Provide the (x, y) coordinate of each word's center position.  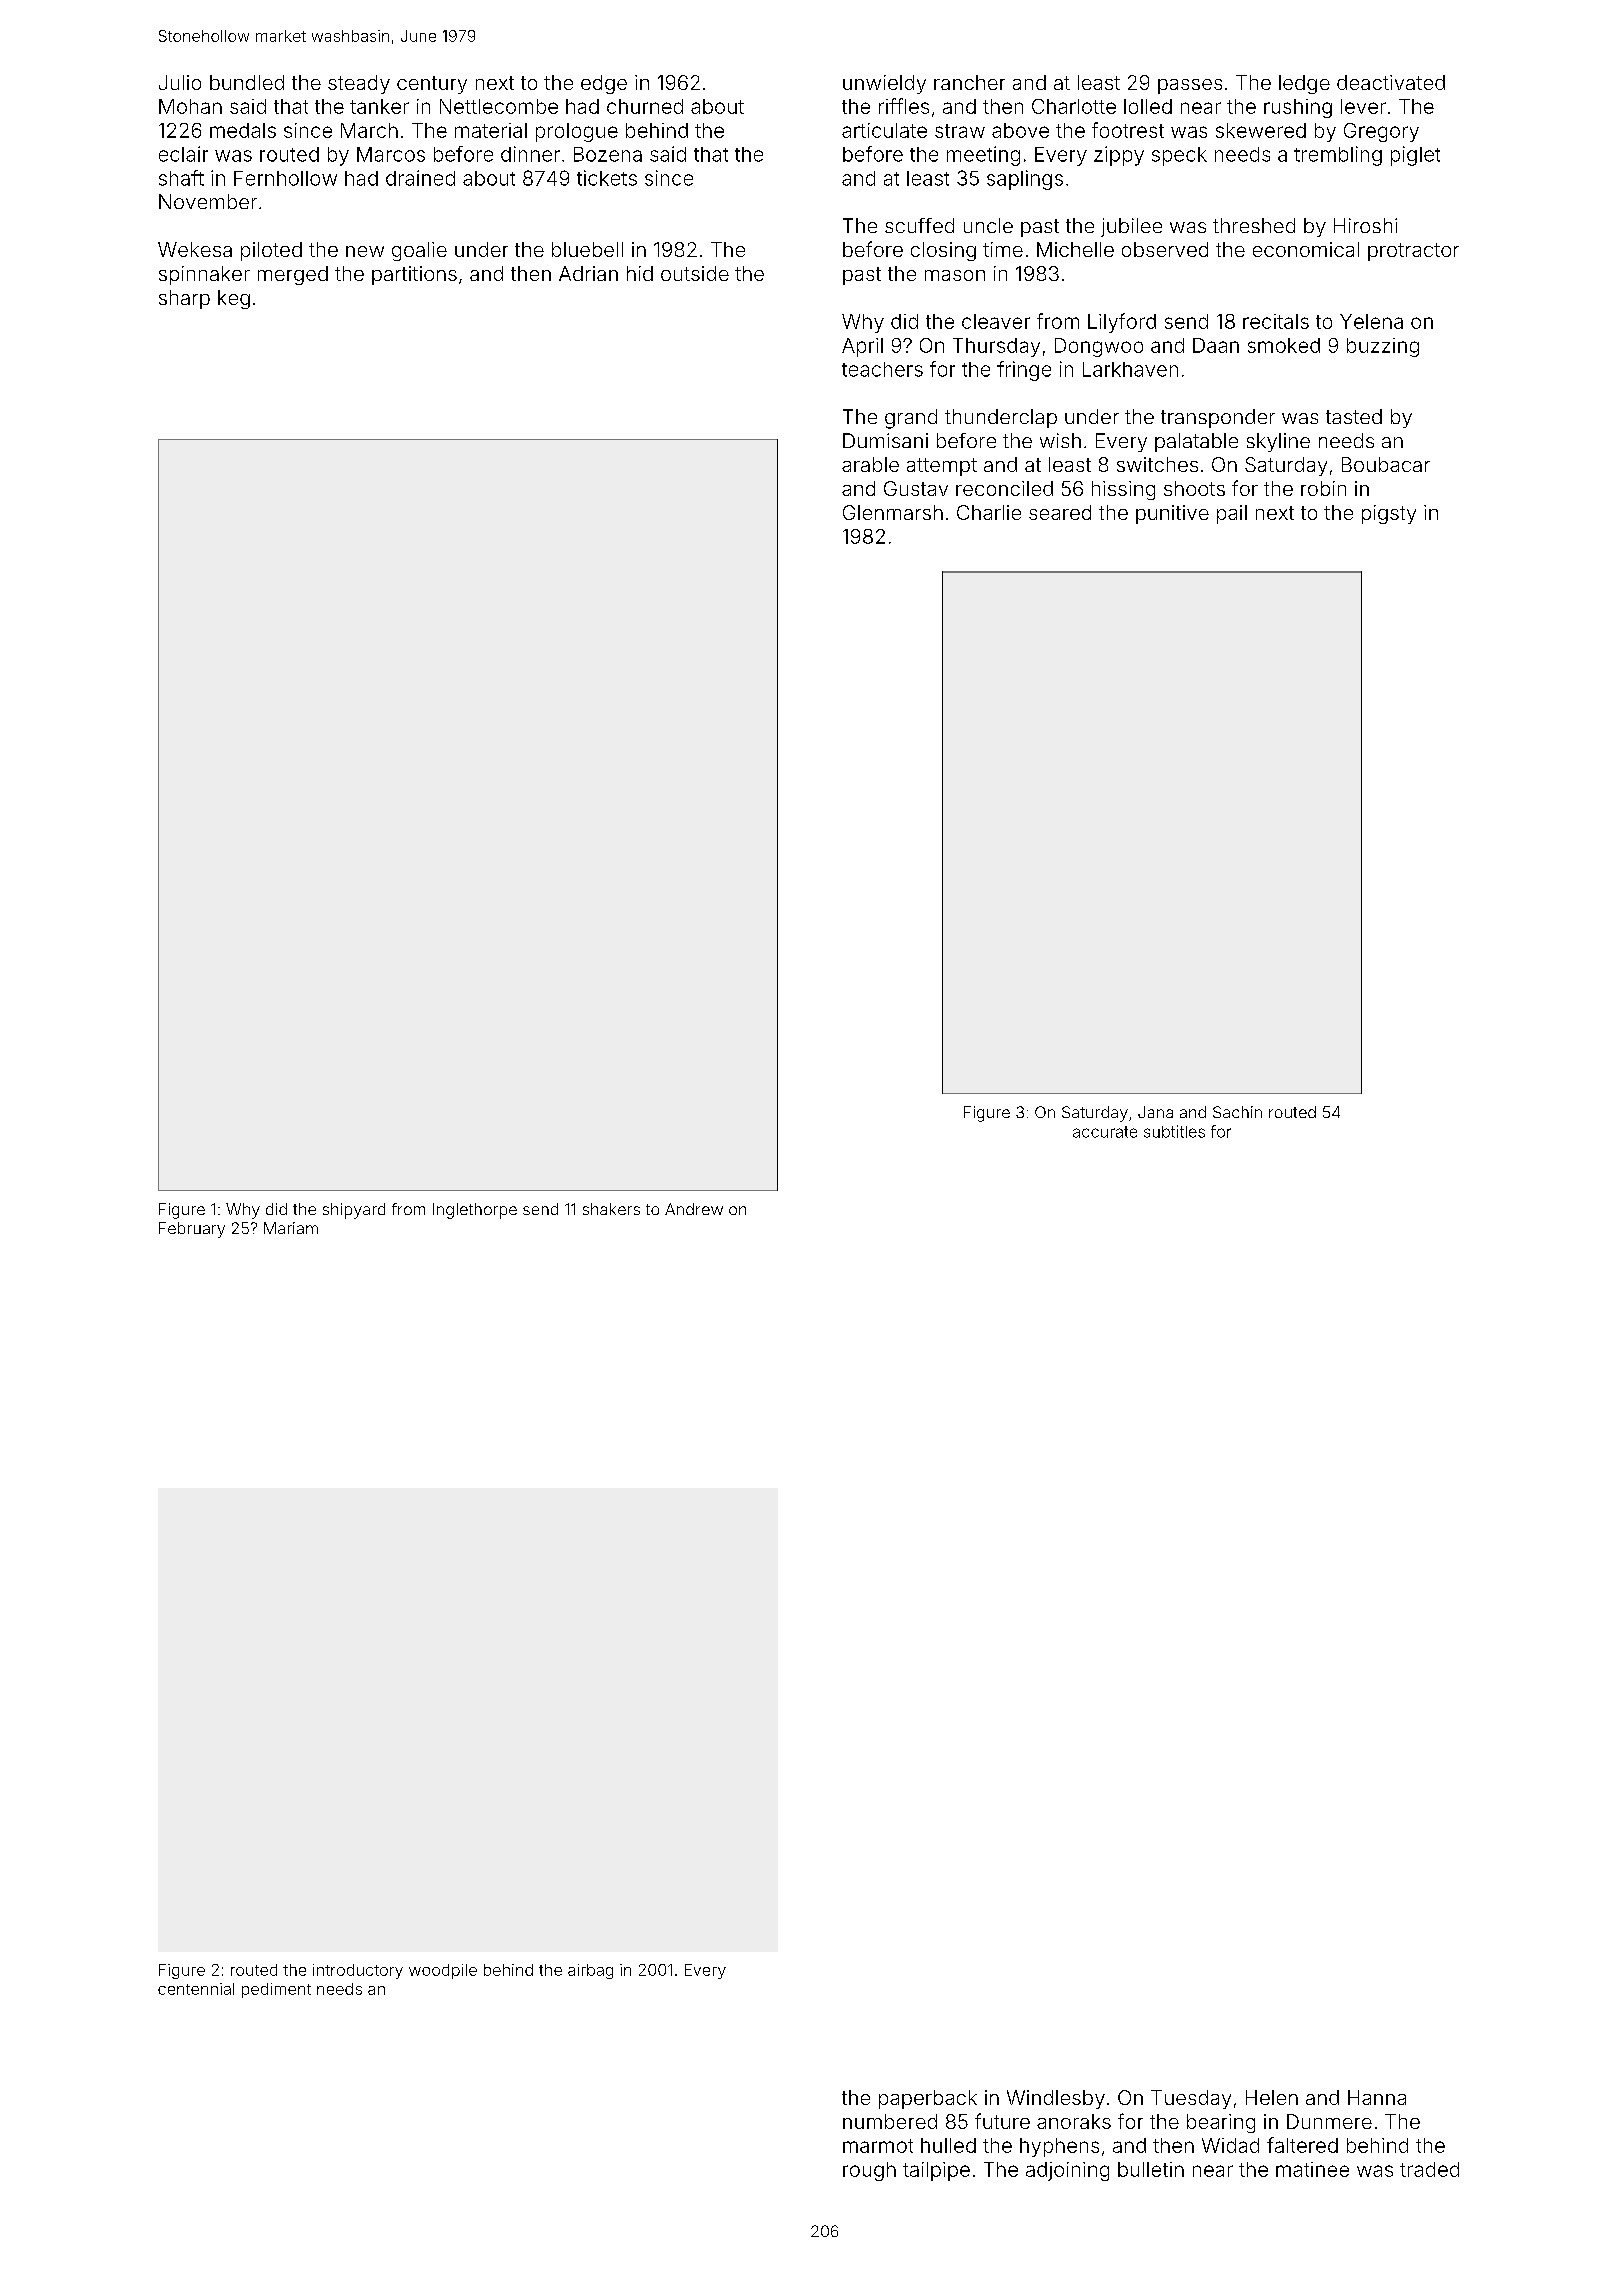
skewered (1261, 130)
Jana (1155, 1112)
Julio (180, 82)
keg (234, 299)
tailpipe (936, 2171)
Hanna (1377, 2097)
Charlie (989, 512)
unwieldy (884, 84)
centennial (196, 1989)
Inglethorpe (475, 1211)
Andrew (694, 1209)
